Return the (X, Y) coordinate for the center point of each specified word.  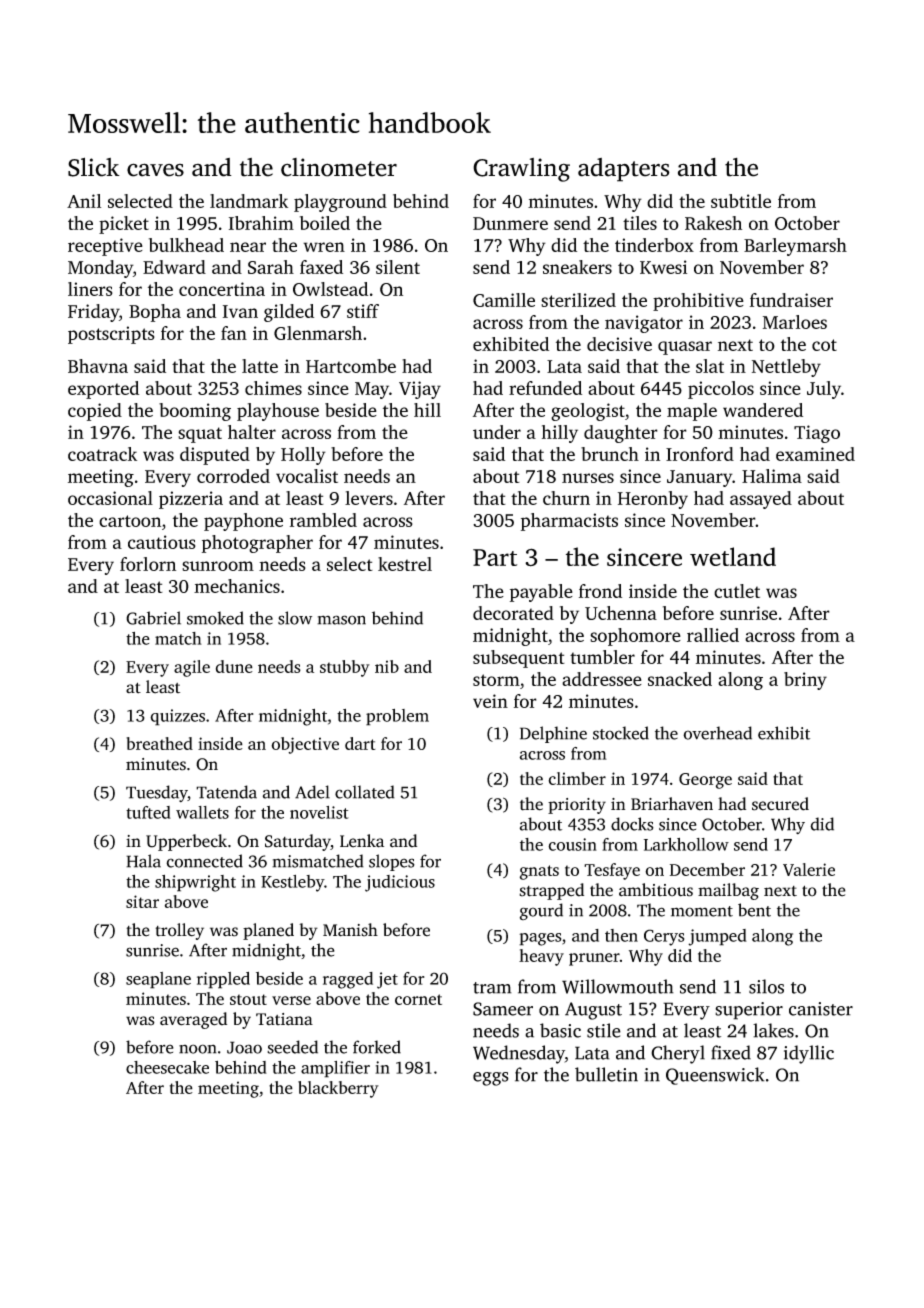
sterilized (578, 300)
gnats (539, 872)
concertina (222, 289)
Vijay (420, 390)
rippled (223, 980)
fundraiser (791, 300)
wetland (733, 556)
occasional (110, 498)
